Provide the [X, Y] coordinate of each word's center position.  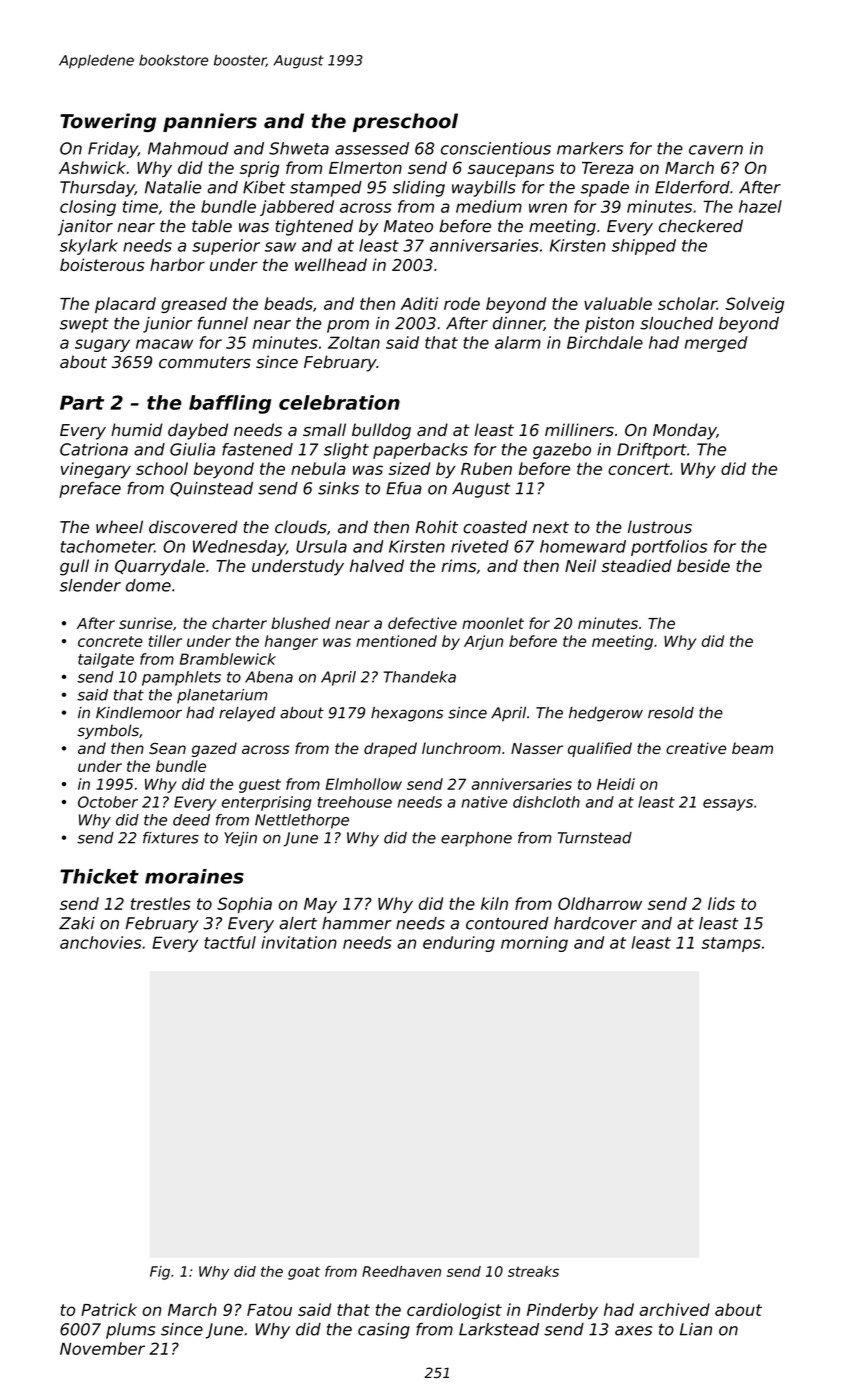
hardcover [595, 923]
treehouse [355, 802]
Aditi [419, 303]
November [102, 1348]
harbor [177, 264]
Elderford [692, 187]
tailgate [106, 660]
